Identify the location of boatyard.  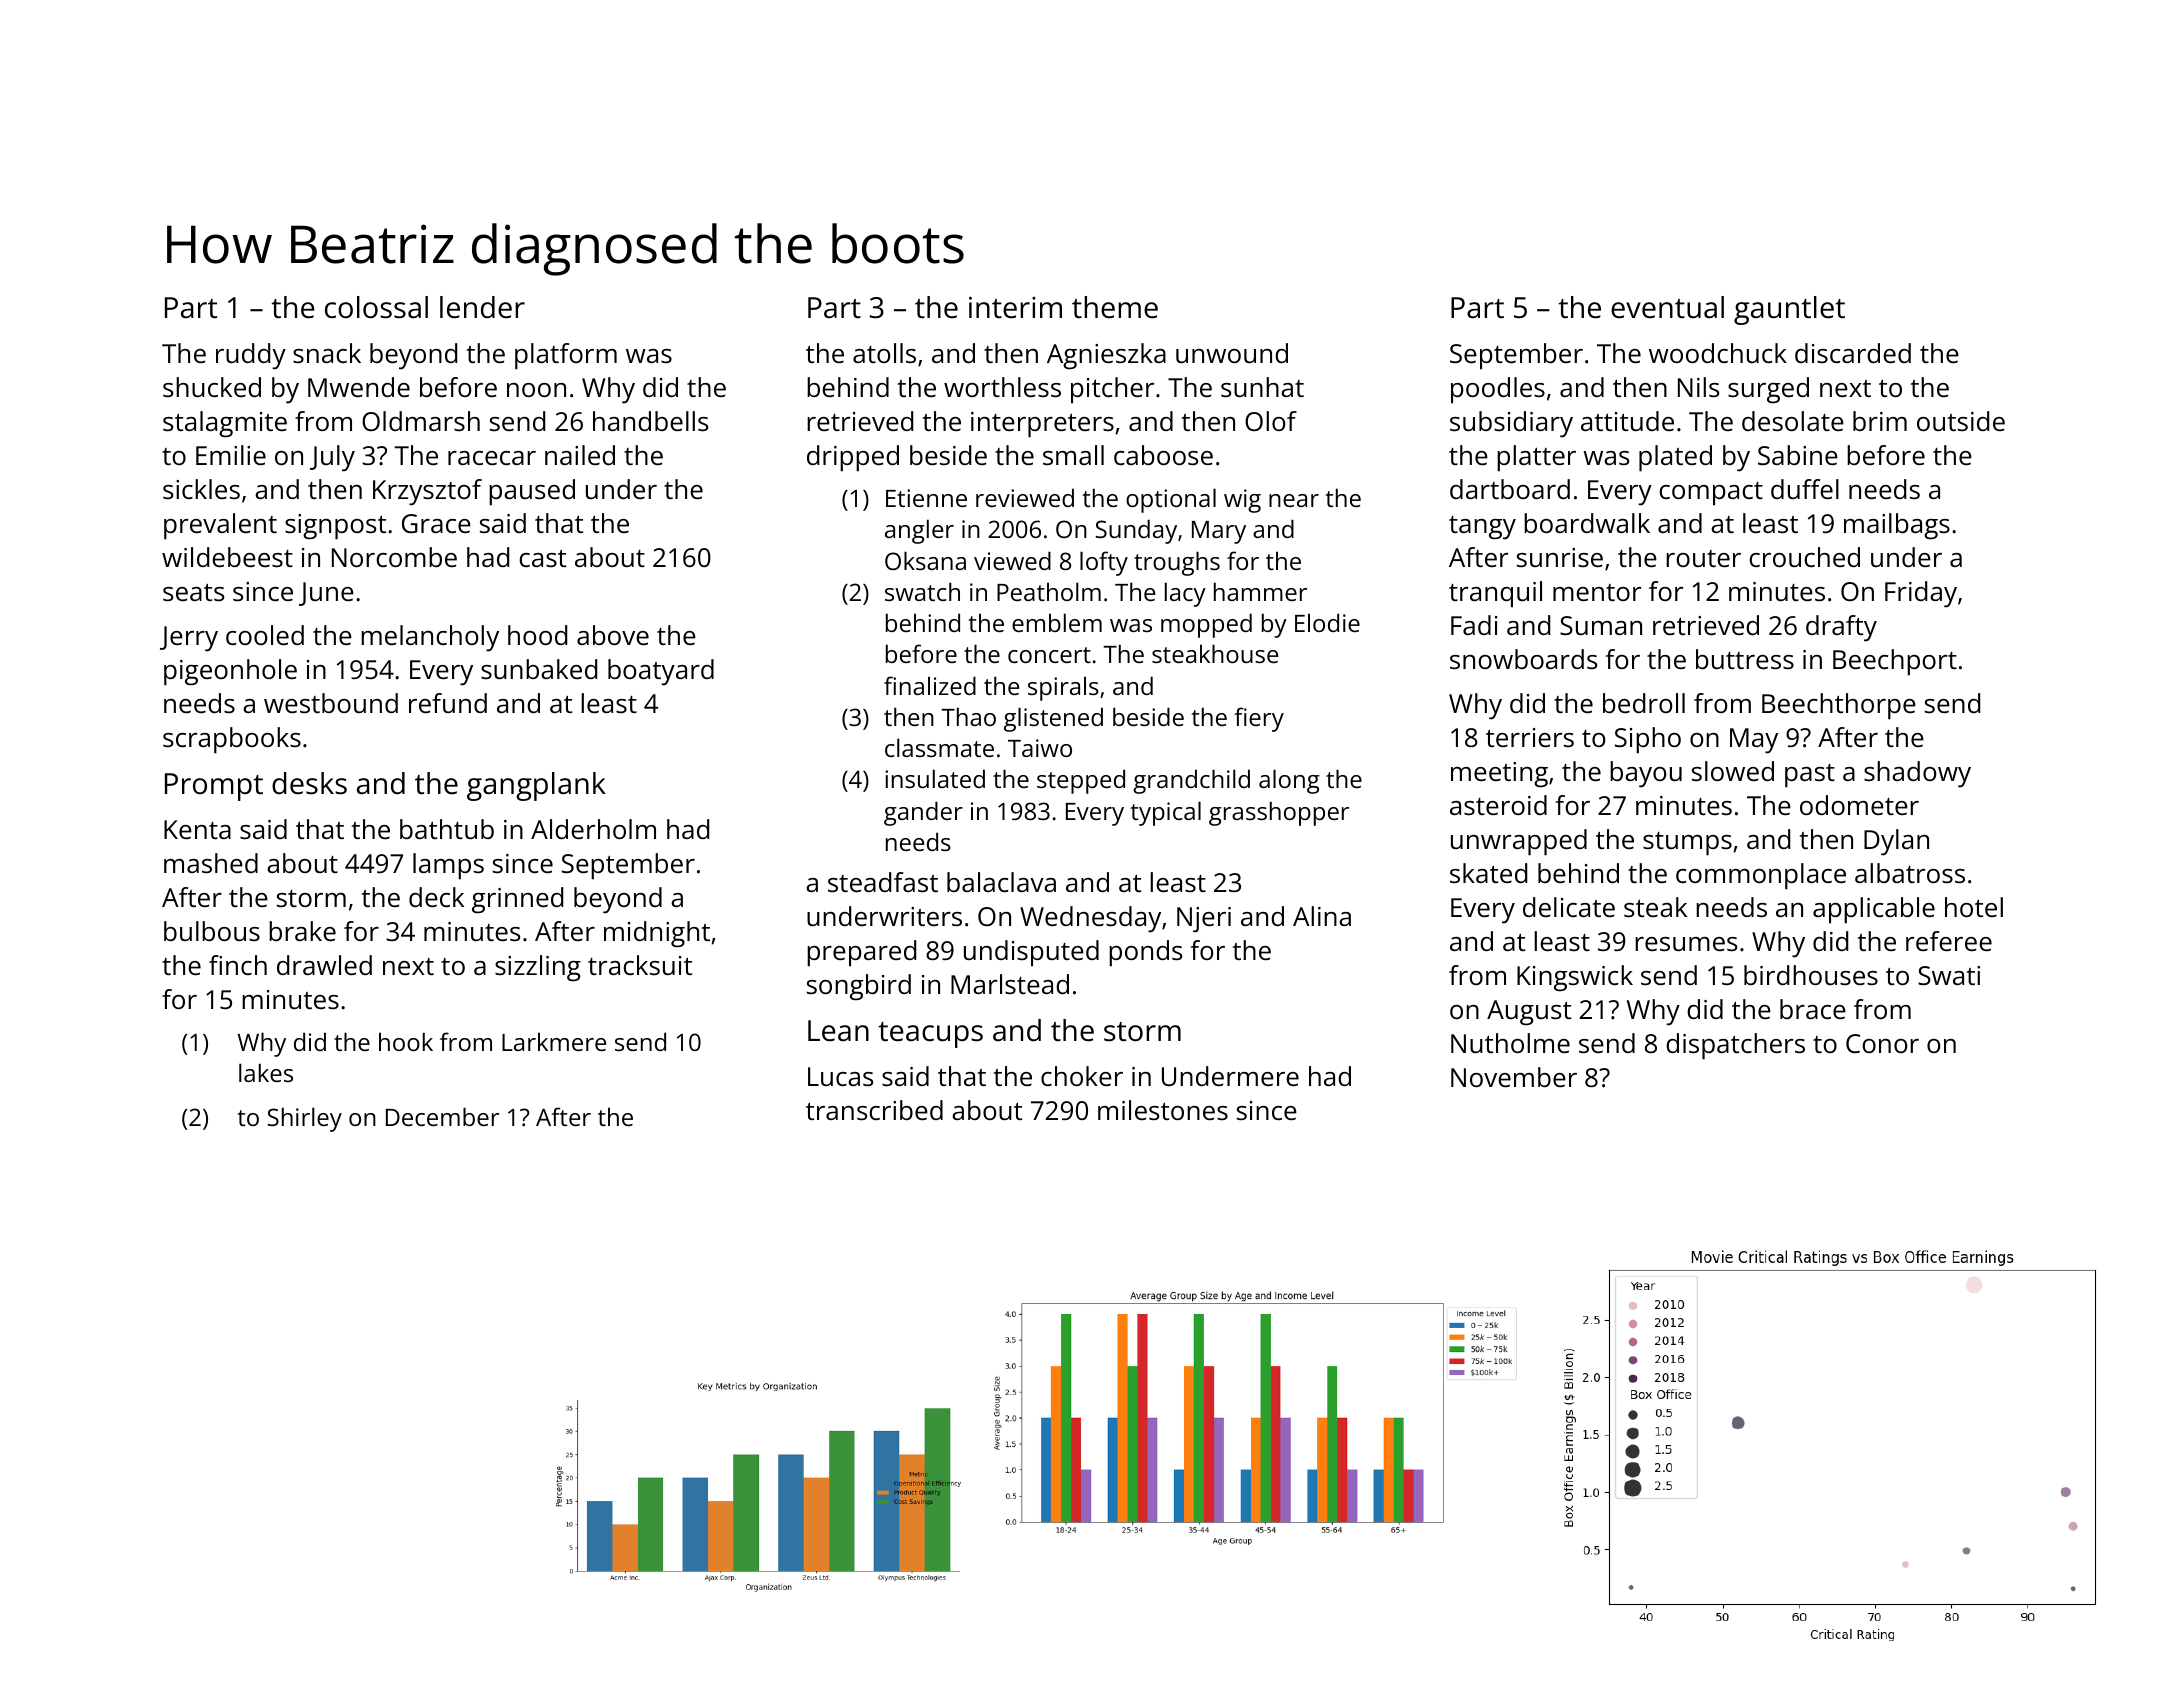
(661, 672).
